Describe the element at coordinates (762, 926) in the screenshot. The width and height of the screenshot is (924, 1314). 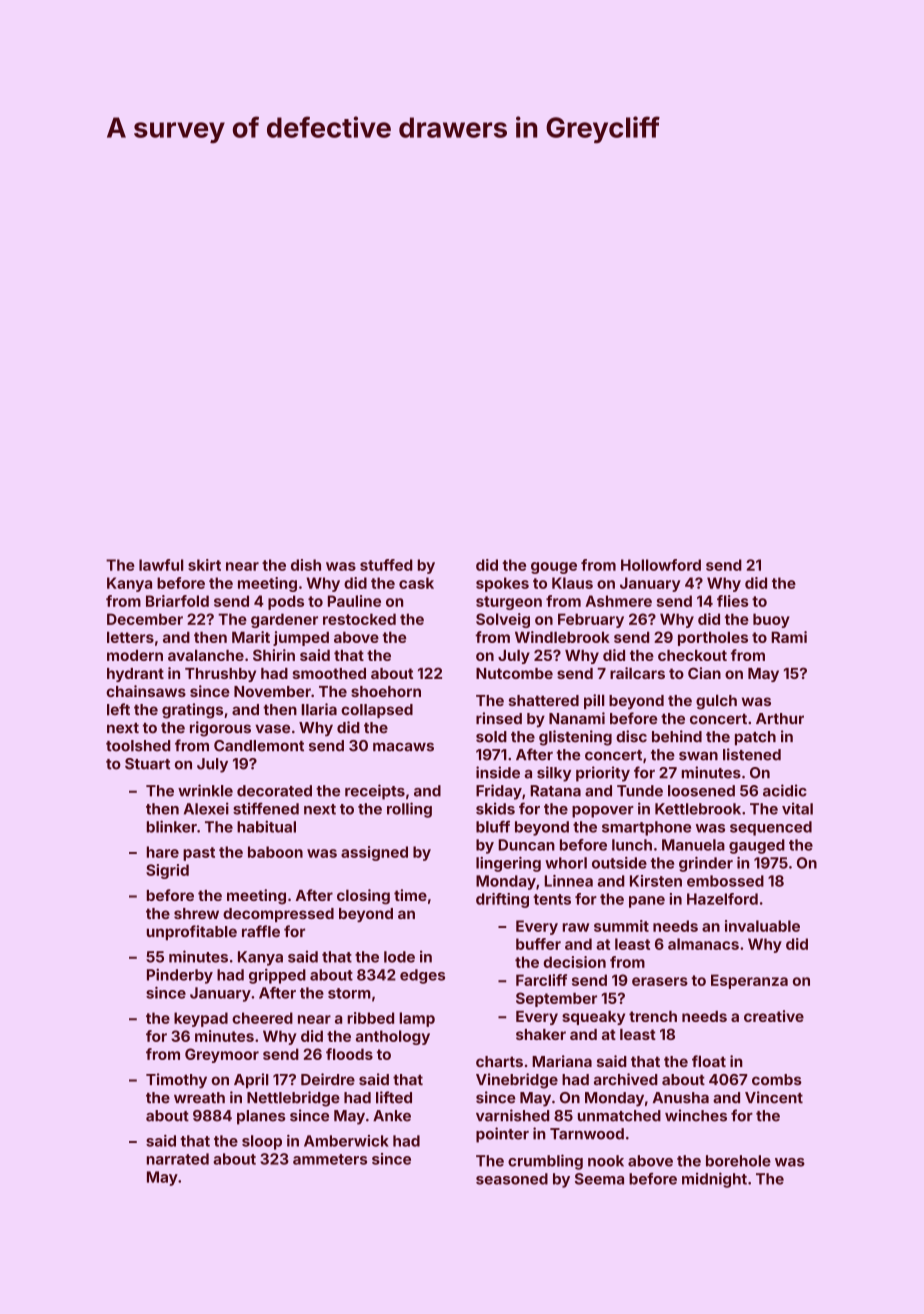
I see `invaluable` at that location.
